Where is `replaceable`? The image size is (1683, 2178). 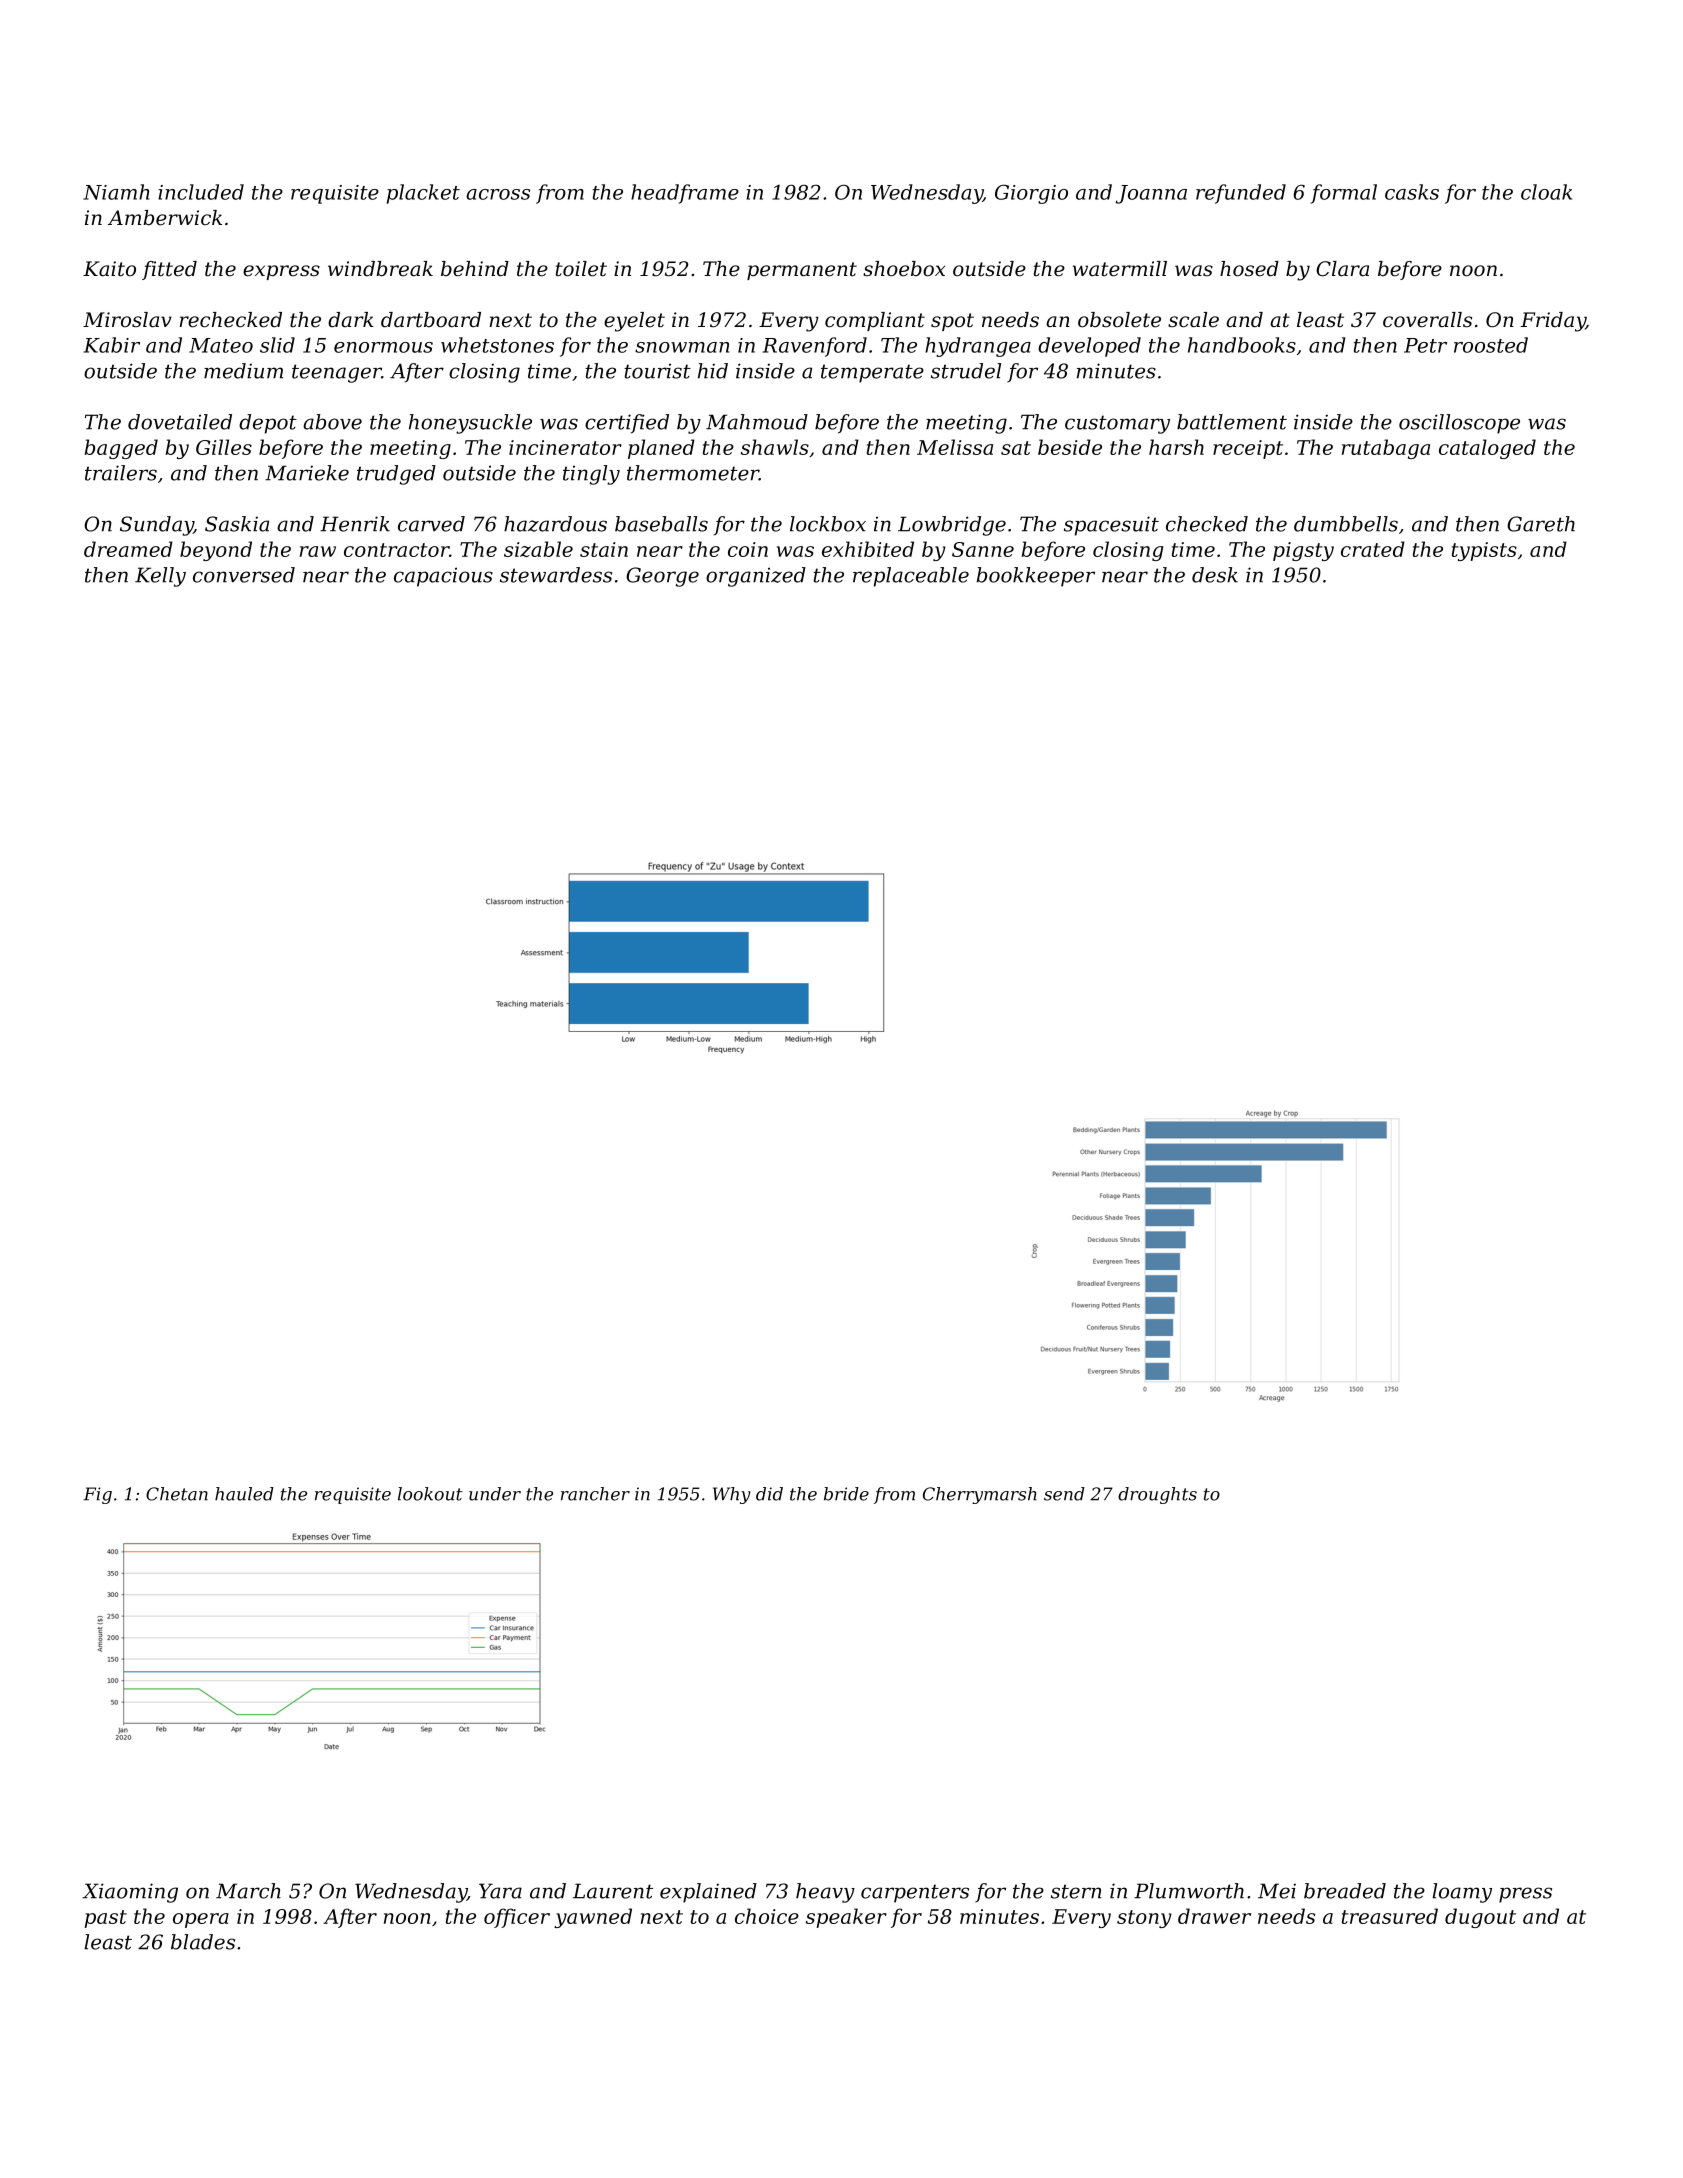
replaceable is located at coordinates (911, 577).
